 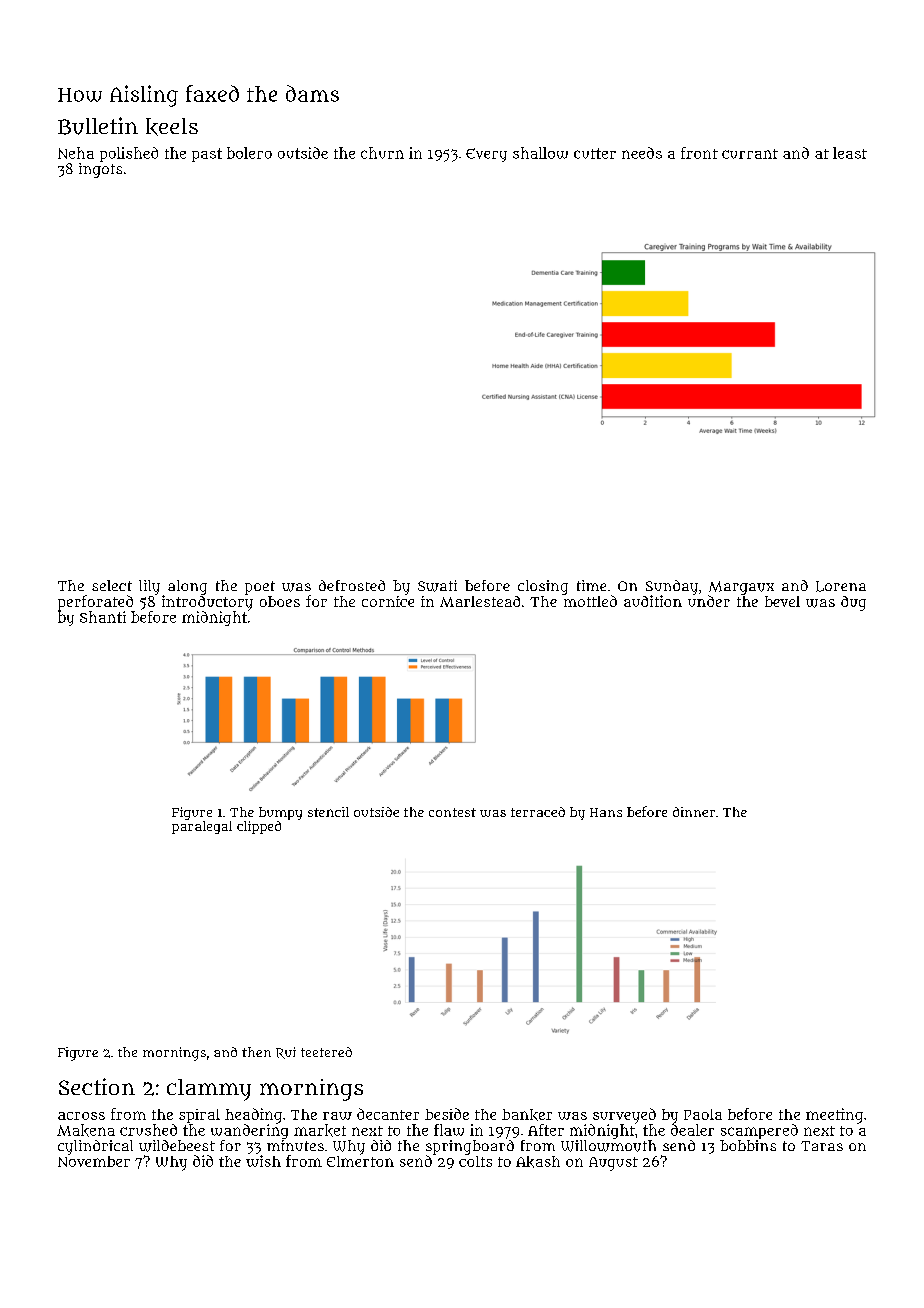 I want to click on closing, so click(x=543, y=587).
